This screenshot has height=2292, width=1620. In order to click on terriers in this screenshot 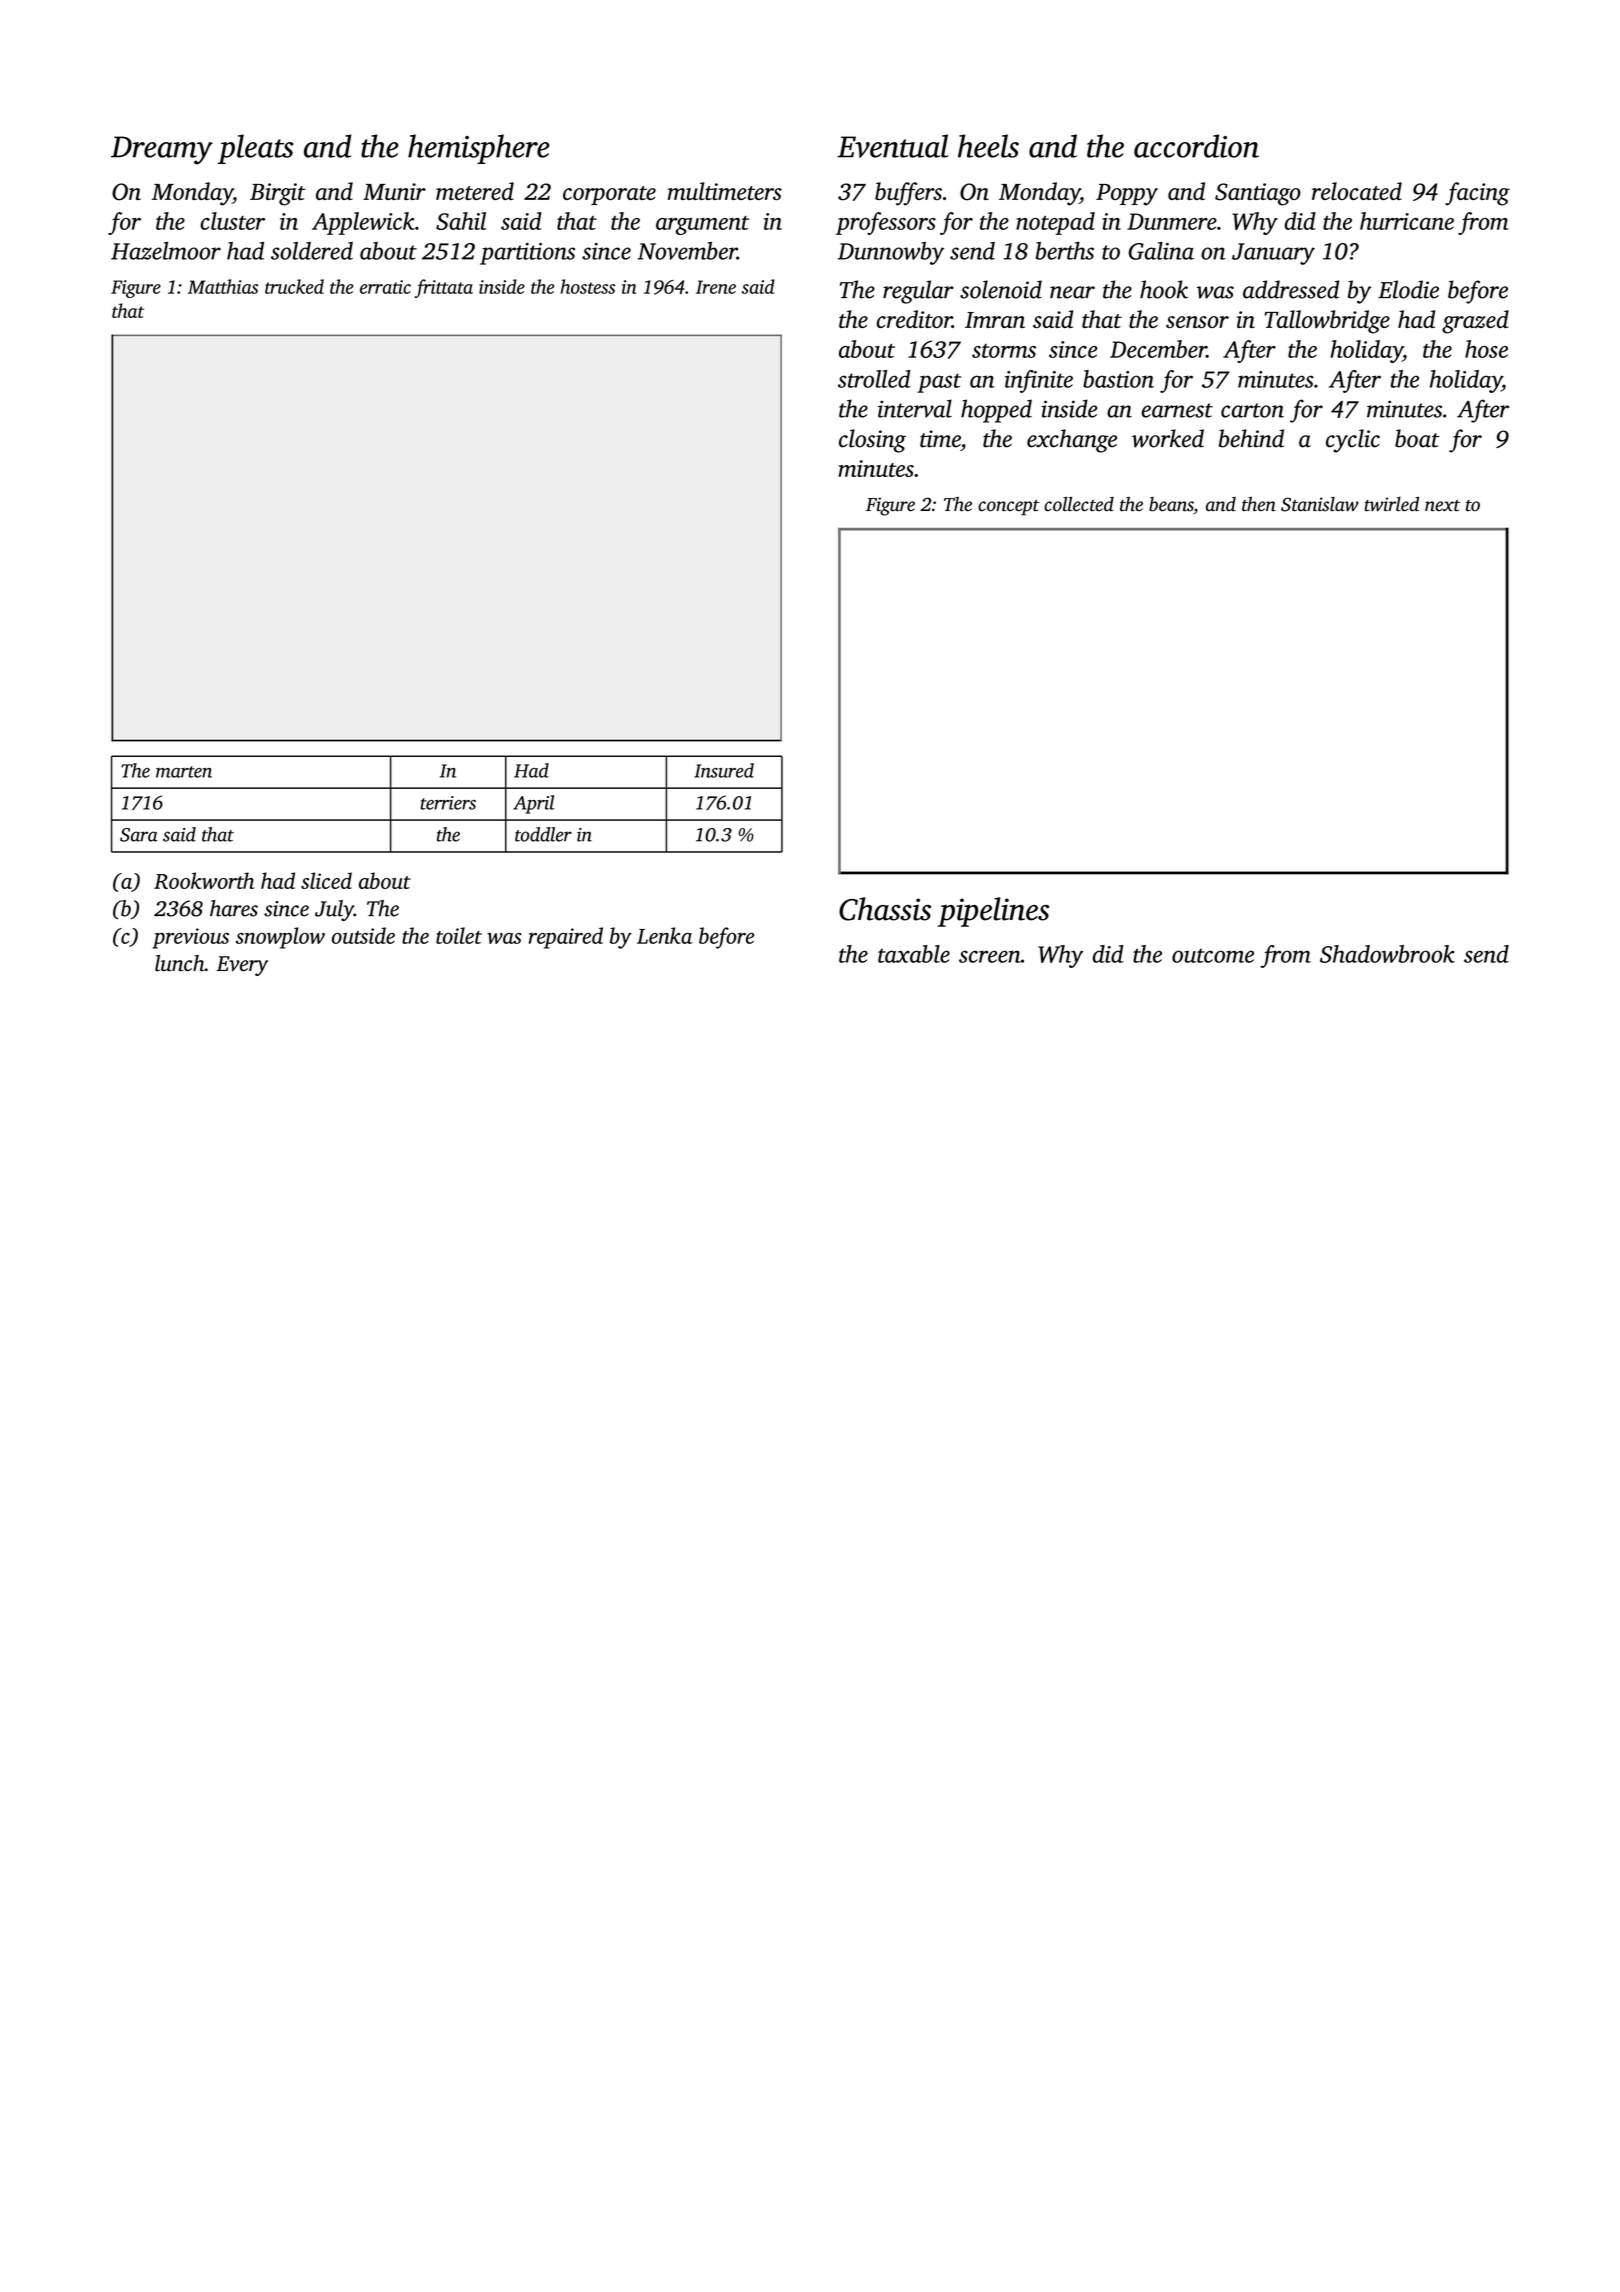, I will do `click(448, 803)`.
